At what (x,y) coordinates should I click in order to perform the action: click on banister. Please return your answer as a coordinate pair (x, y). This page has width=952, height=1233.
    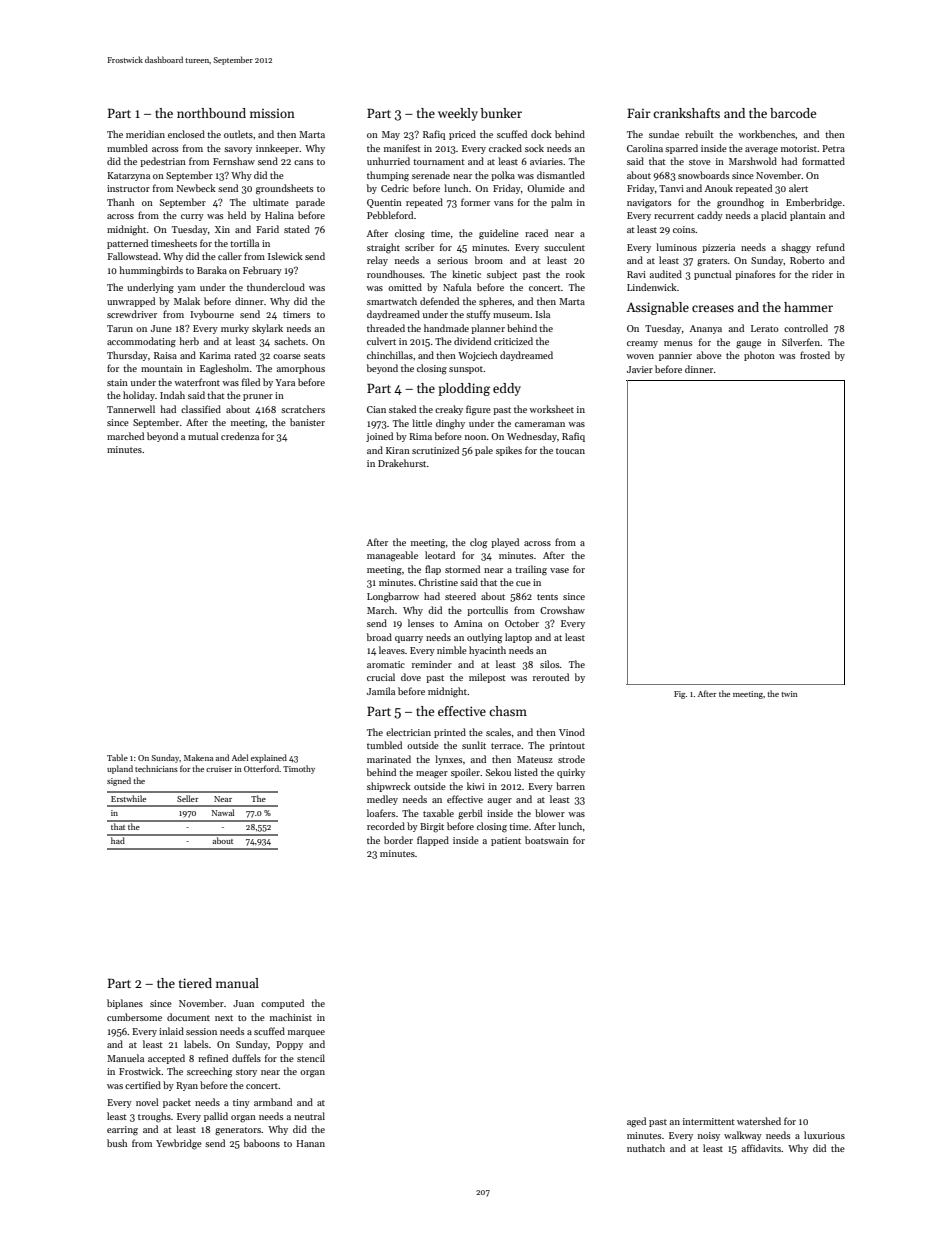
    Looking at the image, I should click on (307, 422).
